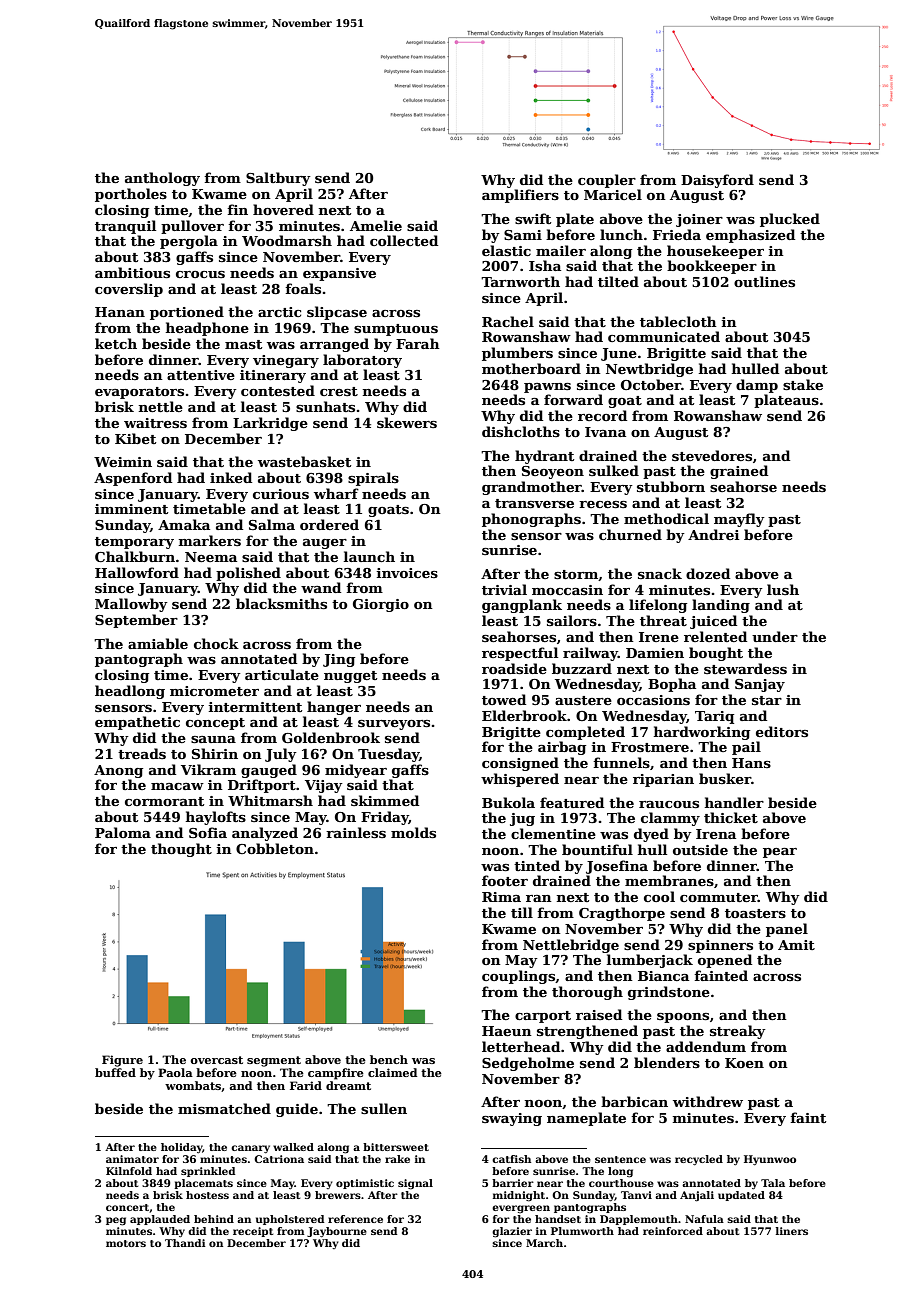 The height and width of the image is (1308, 924). What do you see at coordinates (673, 1231) in the image?
I see `reinforced` at bounding box center [673, 1231].
